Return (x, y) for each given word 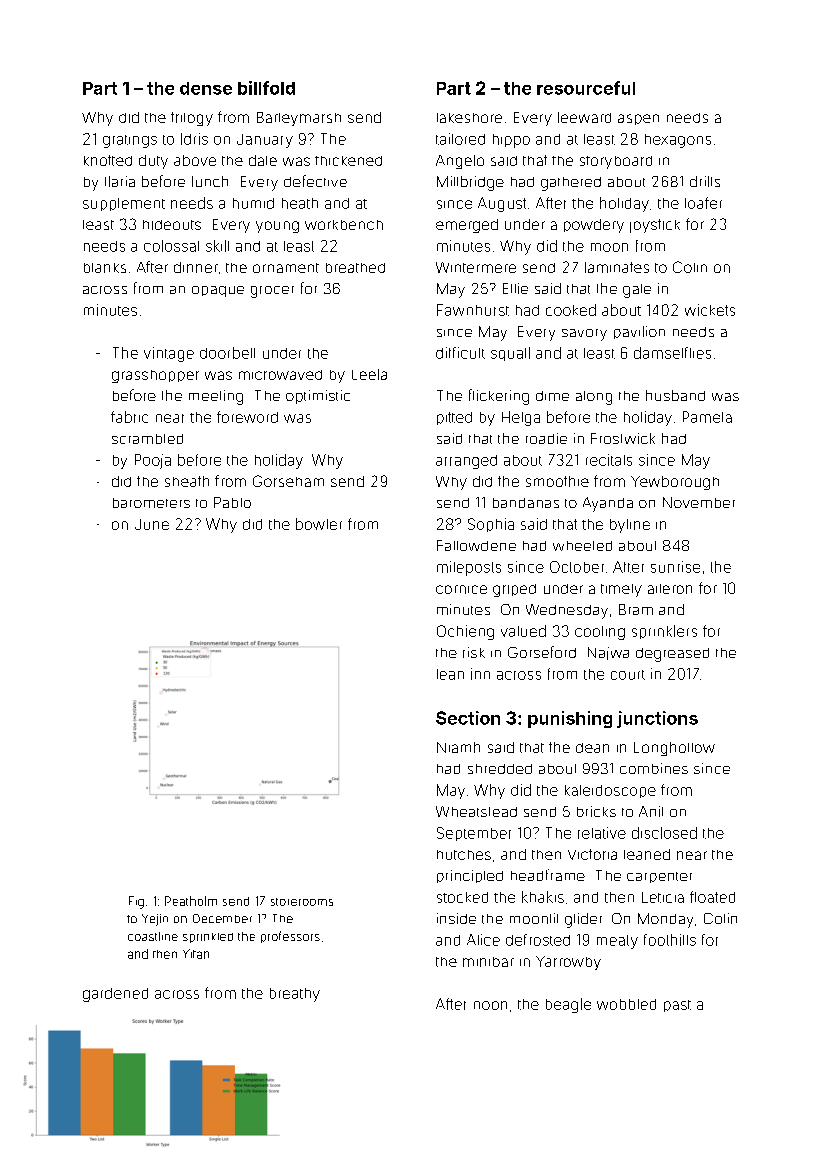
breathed (355, 268)
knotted (108, 160)
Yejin (155, 920)
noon (490, 1005)
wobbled (626, 1004)
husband (675, 395)
